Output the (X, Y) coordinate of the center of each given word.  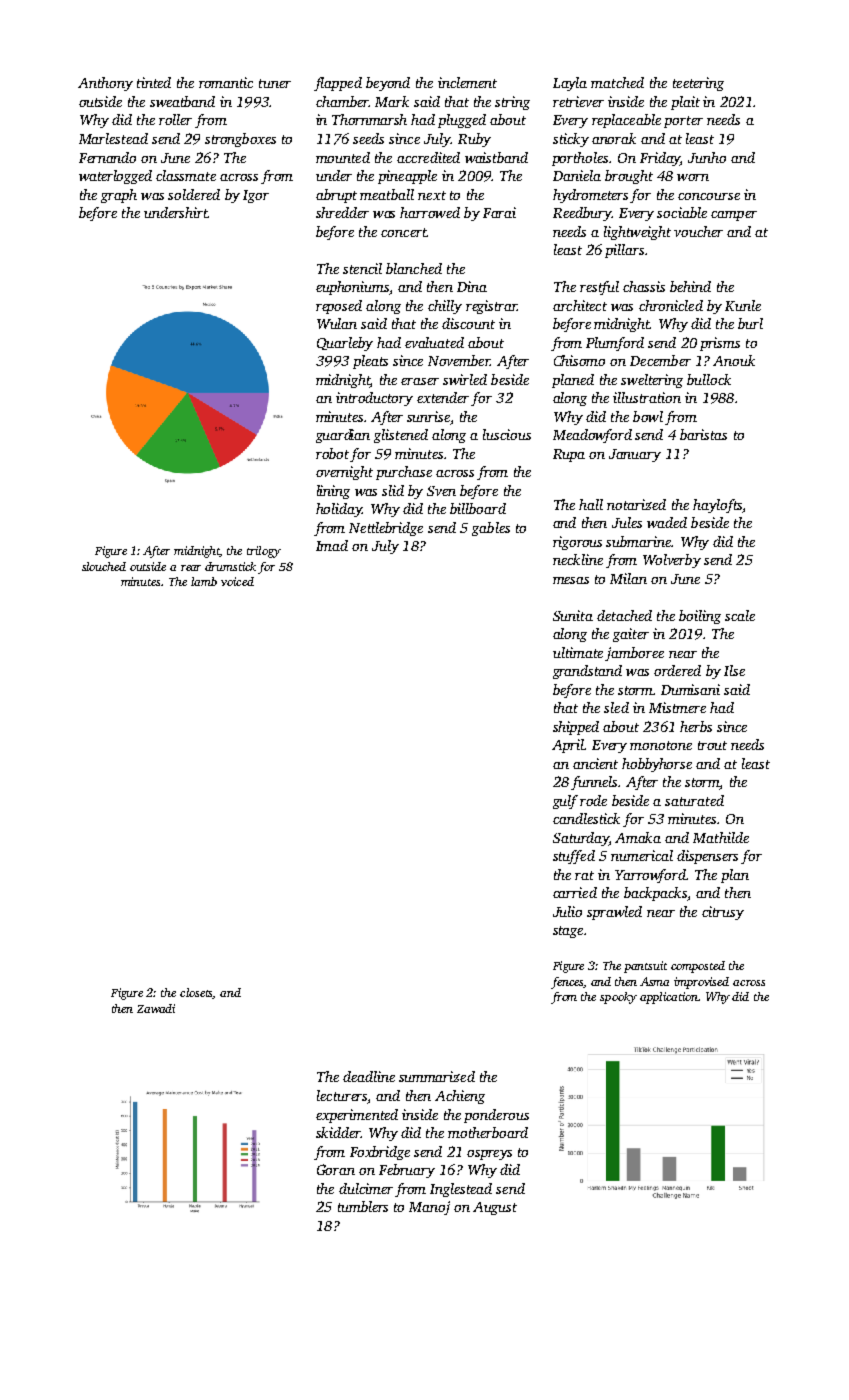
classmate (186, 175)
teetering (698, 84)
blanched (414, 268)
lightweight (637, 233)
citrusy (723, 913)
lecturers (342, 1097)
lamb (204, 581)
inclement (467, 82)
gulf (565, 802)
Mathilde (721, 837)
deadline (369, 1076)
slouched (104, 566)
